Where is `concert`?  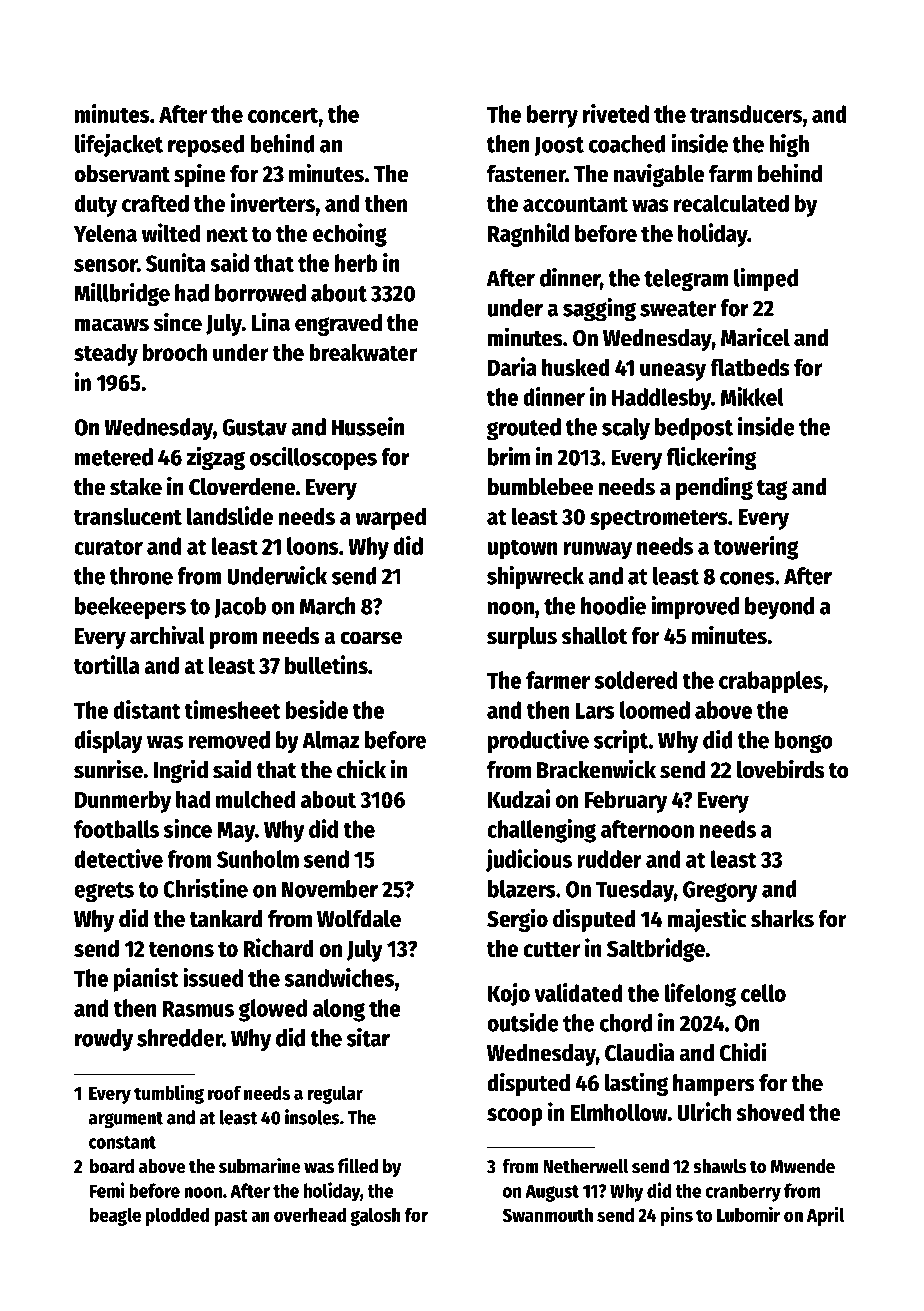 concert is located at coordinates (283, 115).
